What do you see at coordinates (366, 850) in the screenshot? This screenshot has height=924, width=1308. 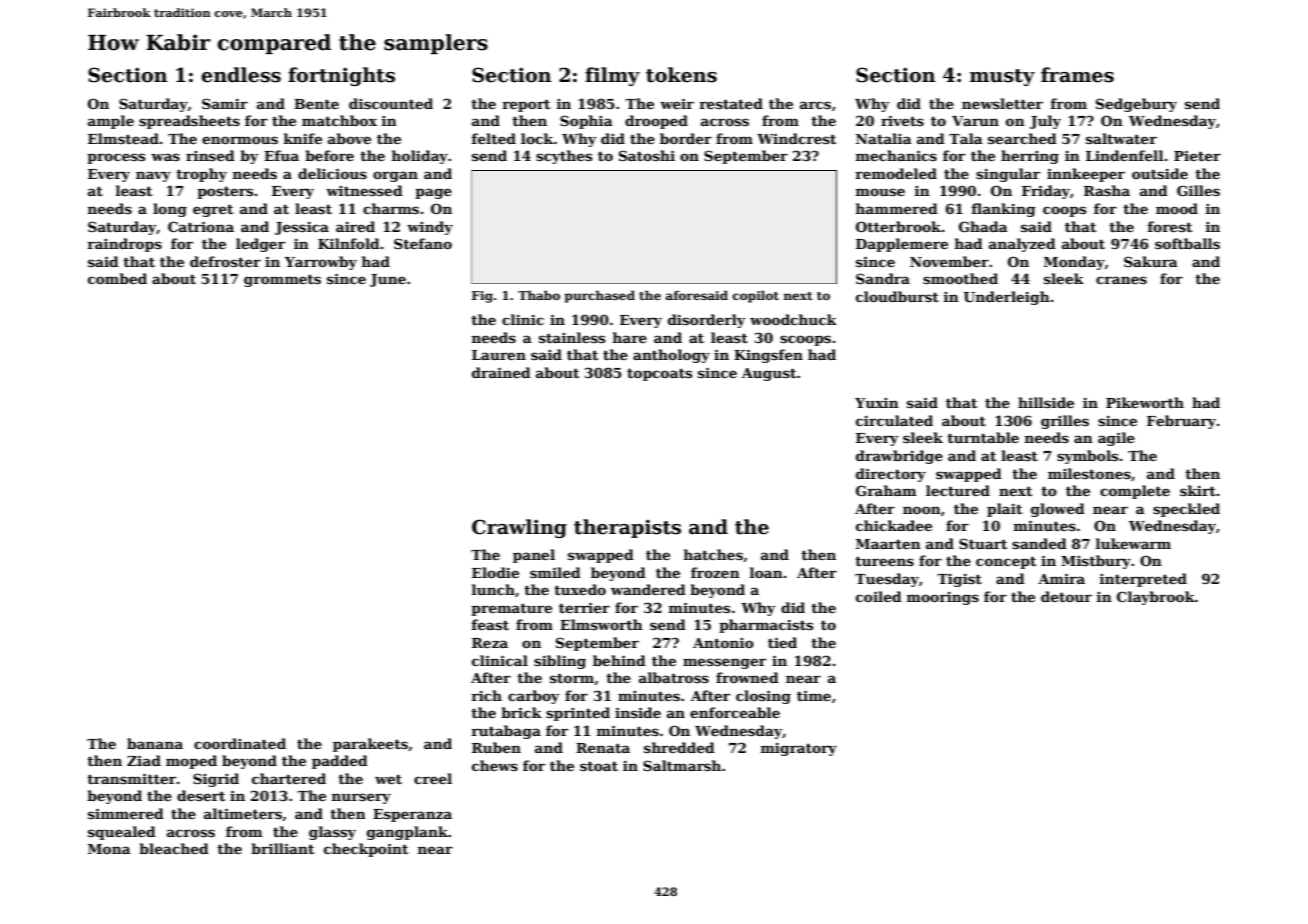 I see `checkpoint` at bounding box center [366, 850].
